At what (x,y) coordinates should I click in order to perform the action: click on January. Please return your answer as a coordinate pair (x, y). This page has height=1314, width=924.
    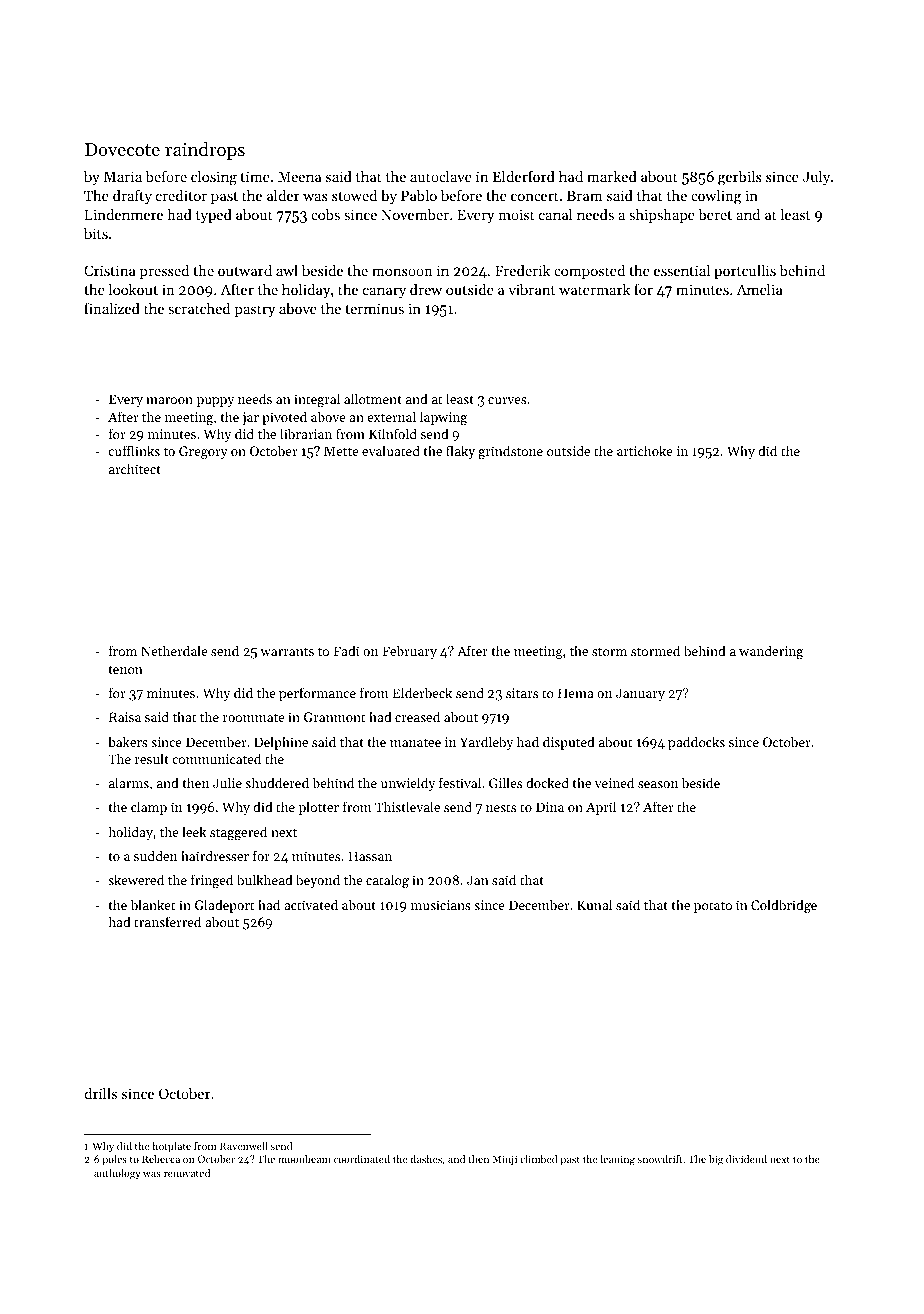
    Looking at the image, I should click on (640, 694).
